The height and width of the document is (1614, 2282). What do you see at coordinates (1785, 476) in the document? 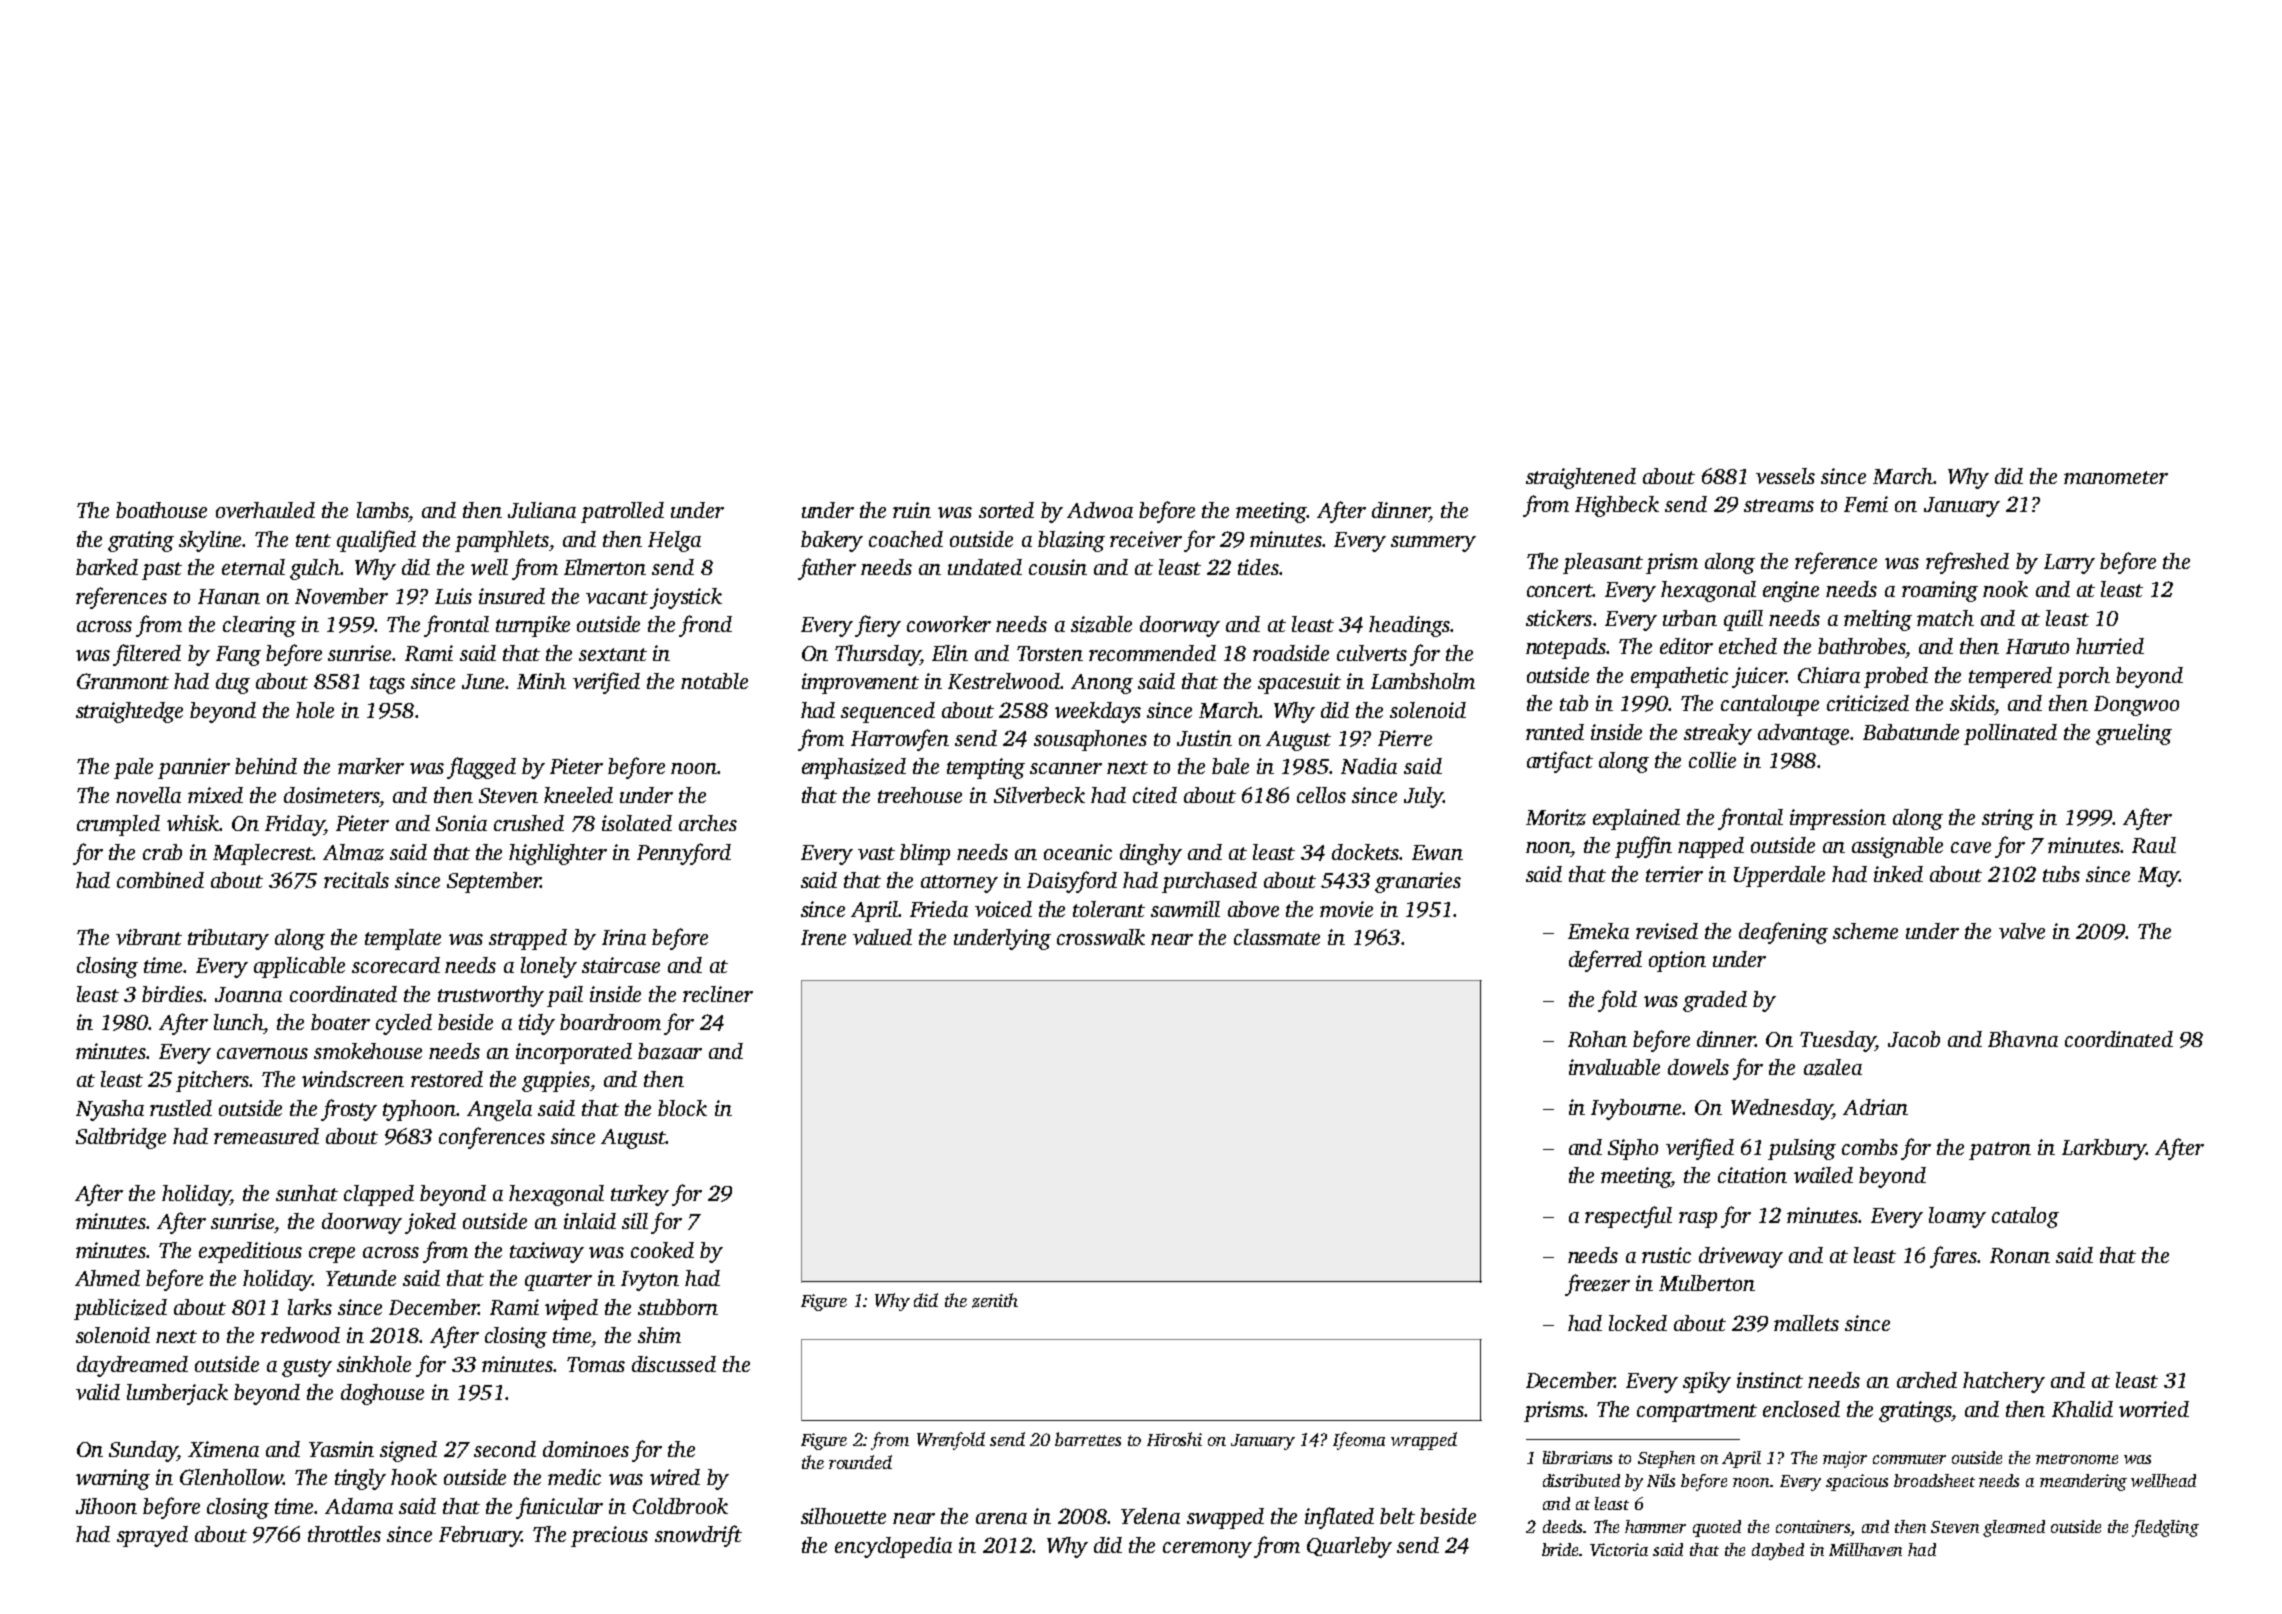
I see `vessels` at bounding box center [1785, 476].
